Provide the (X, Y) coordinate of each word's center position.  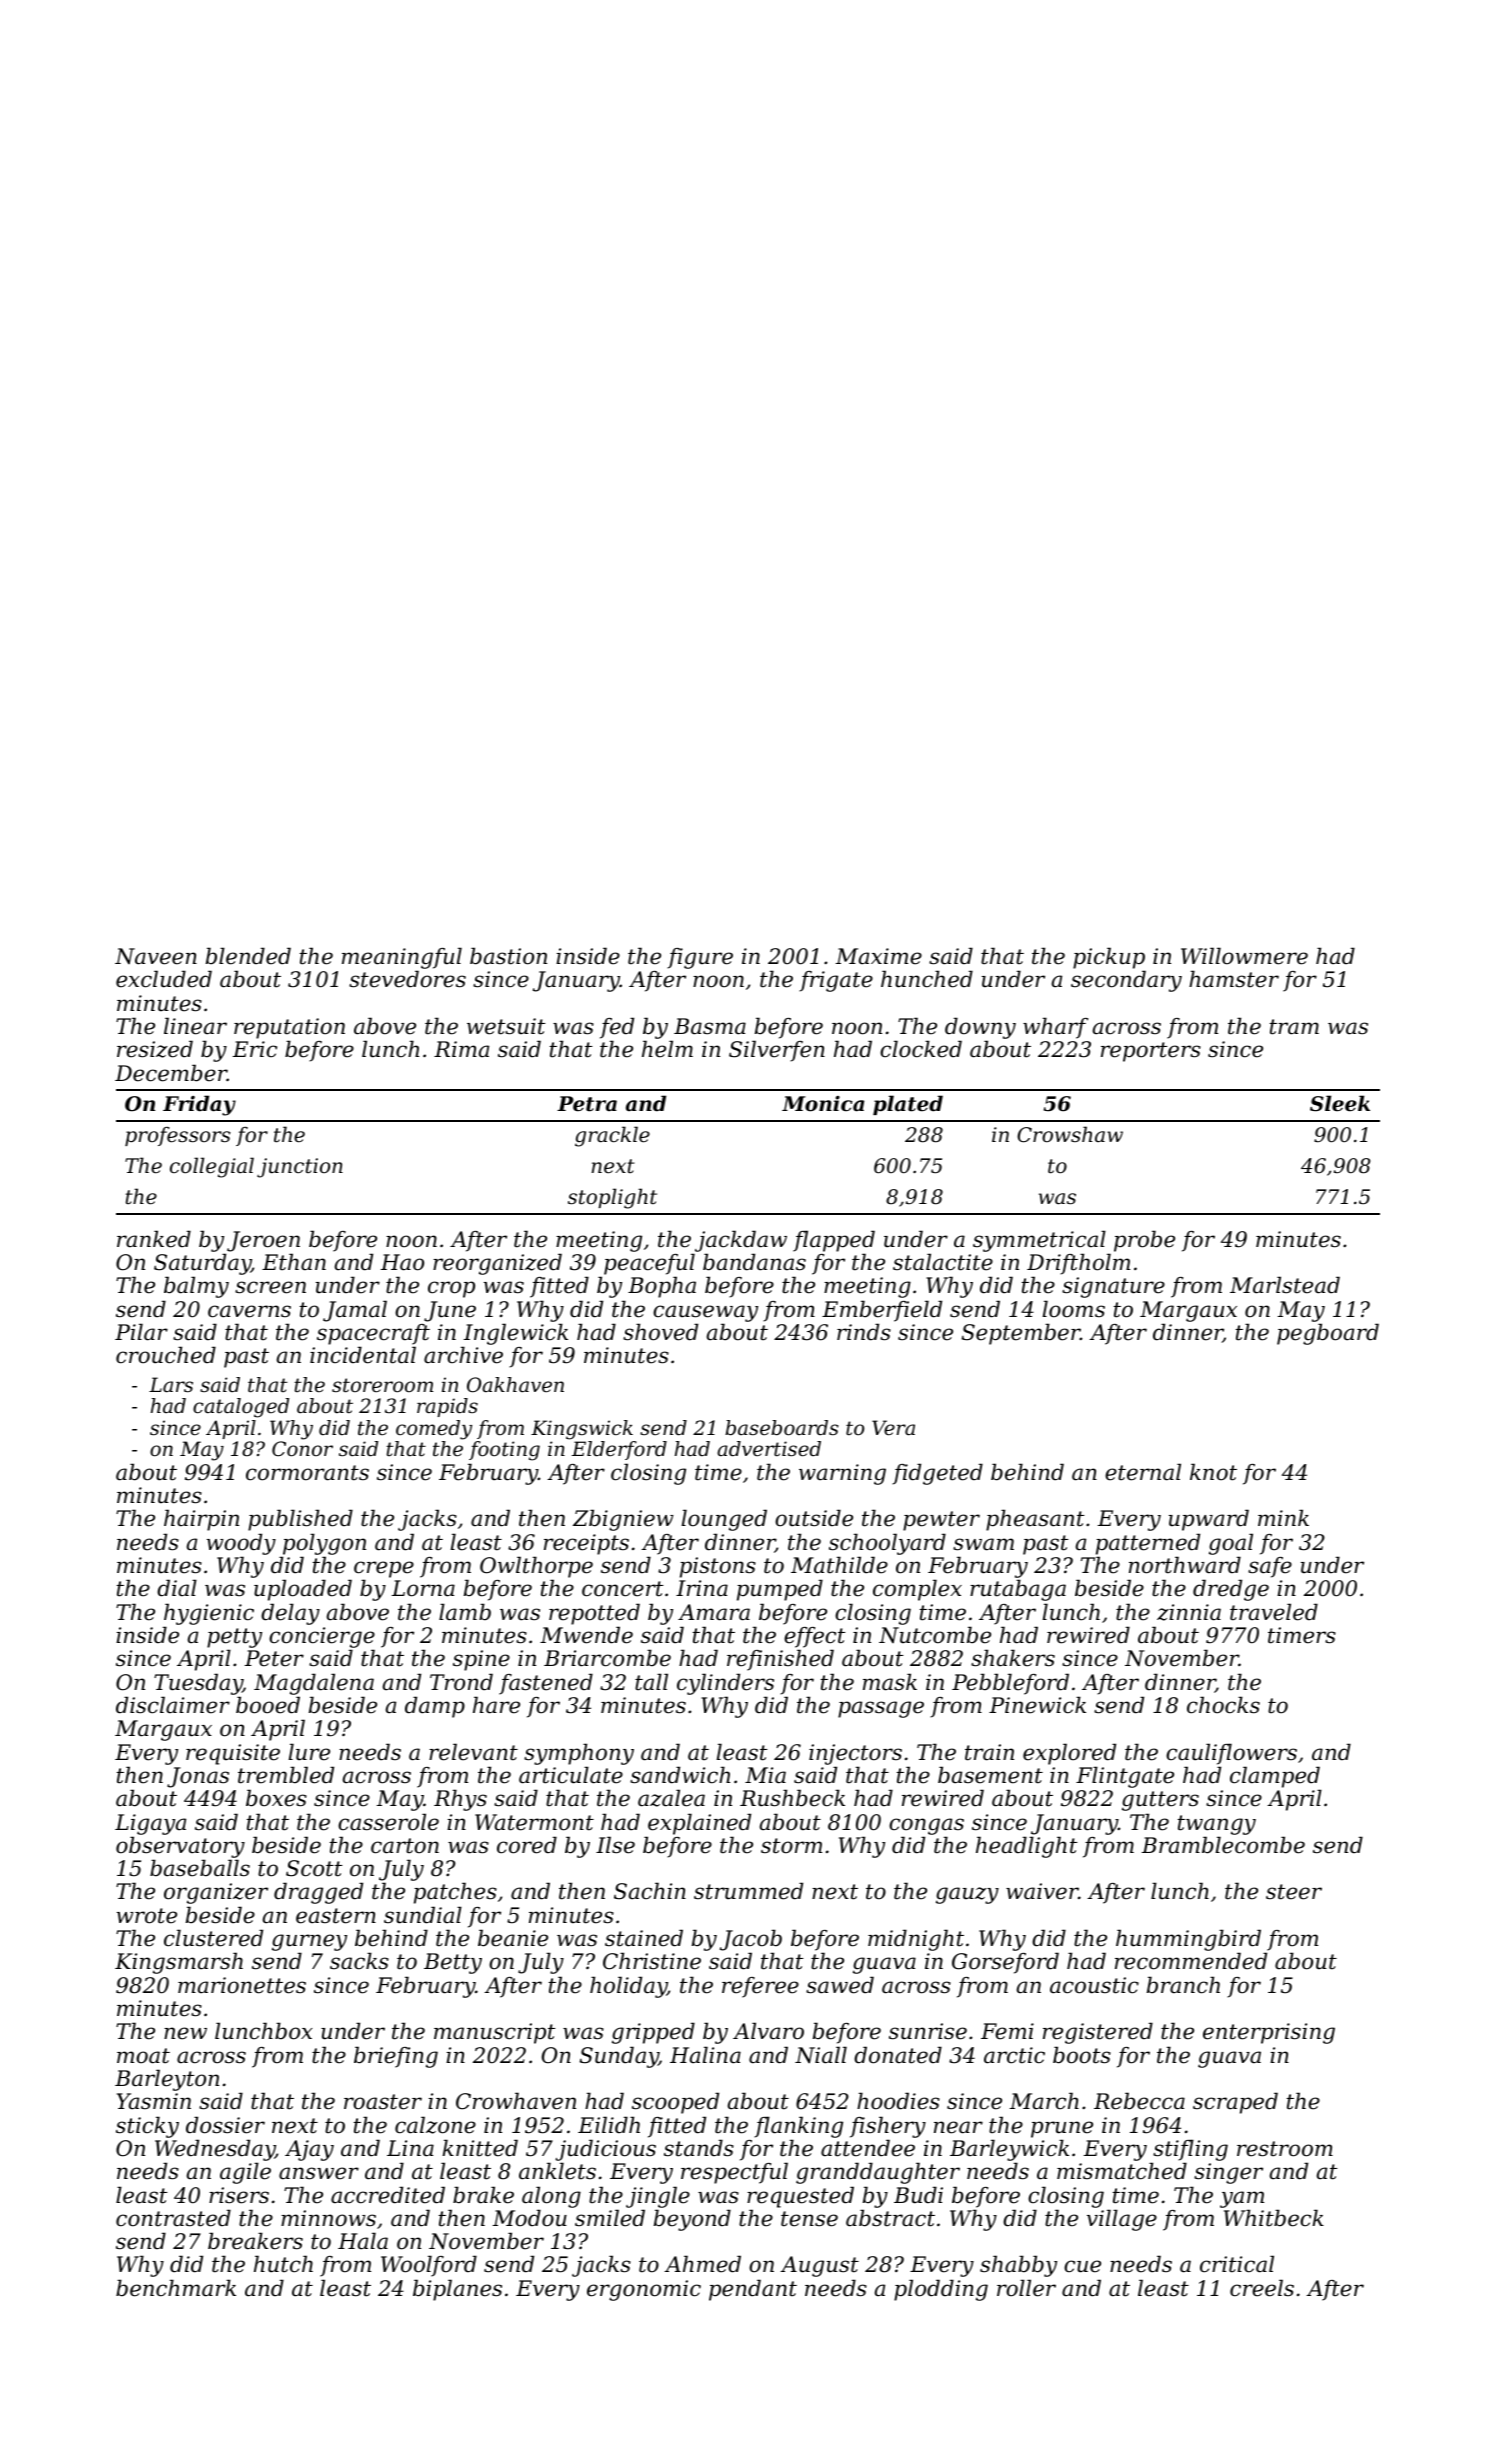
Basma (710, 1026)
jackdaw (741, 1241)
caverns (249, 1311)
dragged (318, 1893)
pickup (1109, 958)
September (1021, 1334)
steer (1294, 1892)
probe (1144, 1241)
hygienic (209, 1614)
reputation (289, 1028)
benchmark (176, 2288)
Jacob (751, 1940)
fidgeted (937, 1474)
